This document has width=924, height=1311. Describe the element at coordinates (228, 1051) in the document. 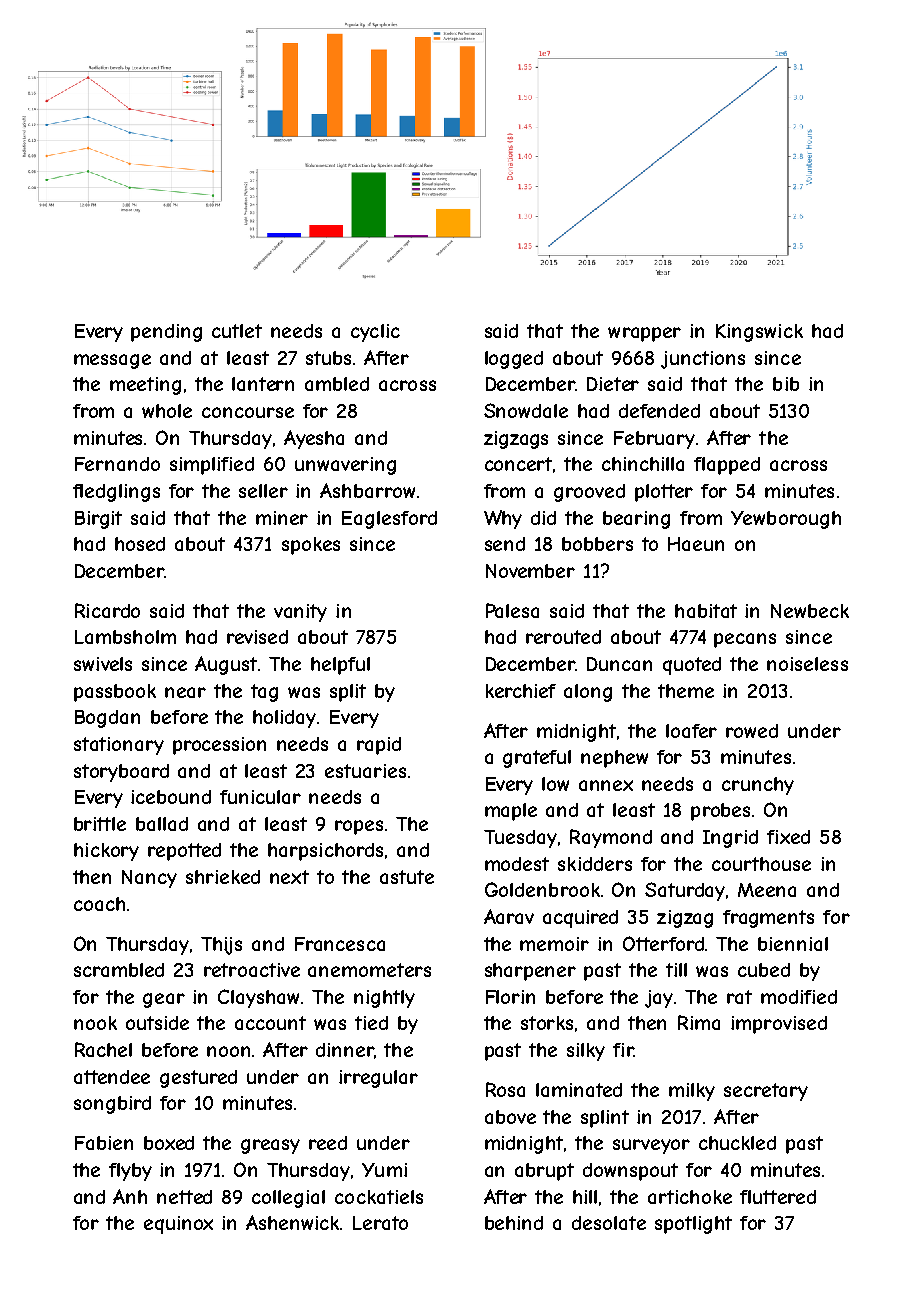

I see `noon` at that location.
